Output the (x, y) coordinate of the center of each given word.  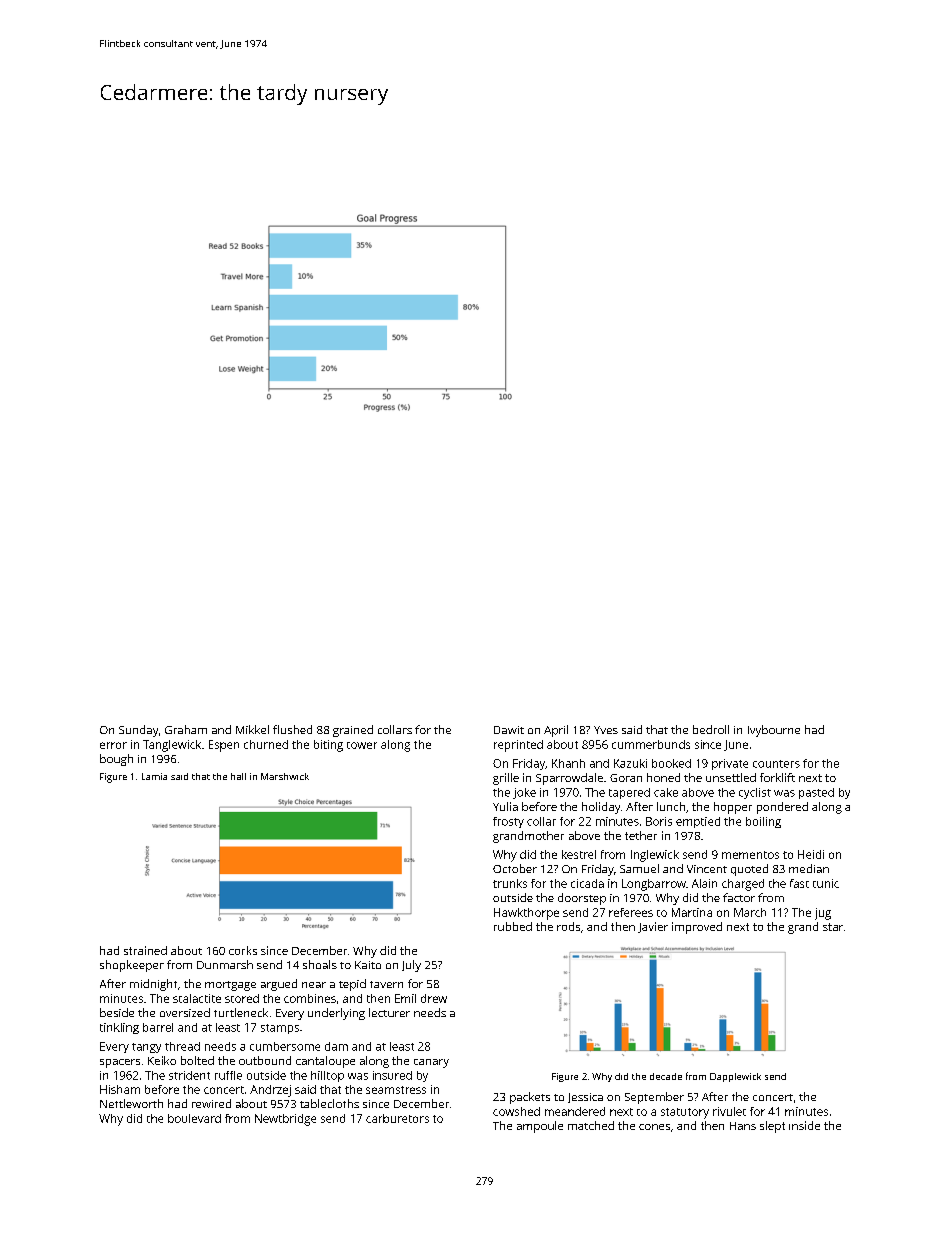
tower (362, 745)
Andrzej (270, 1091)
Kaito (368, 965)
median (809, 868)
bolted (197, 1060)
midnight (153, 985)
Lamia (154, 776)
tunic (826, 883)
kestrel (579, 854)
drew (434, 998)
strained (145, 950)
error (113, 745)
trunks (510, 883)
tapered (629, 793)
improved (697, 928)
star (833, 927)
